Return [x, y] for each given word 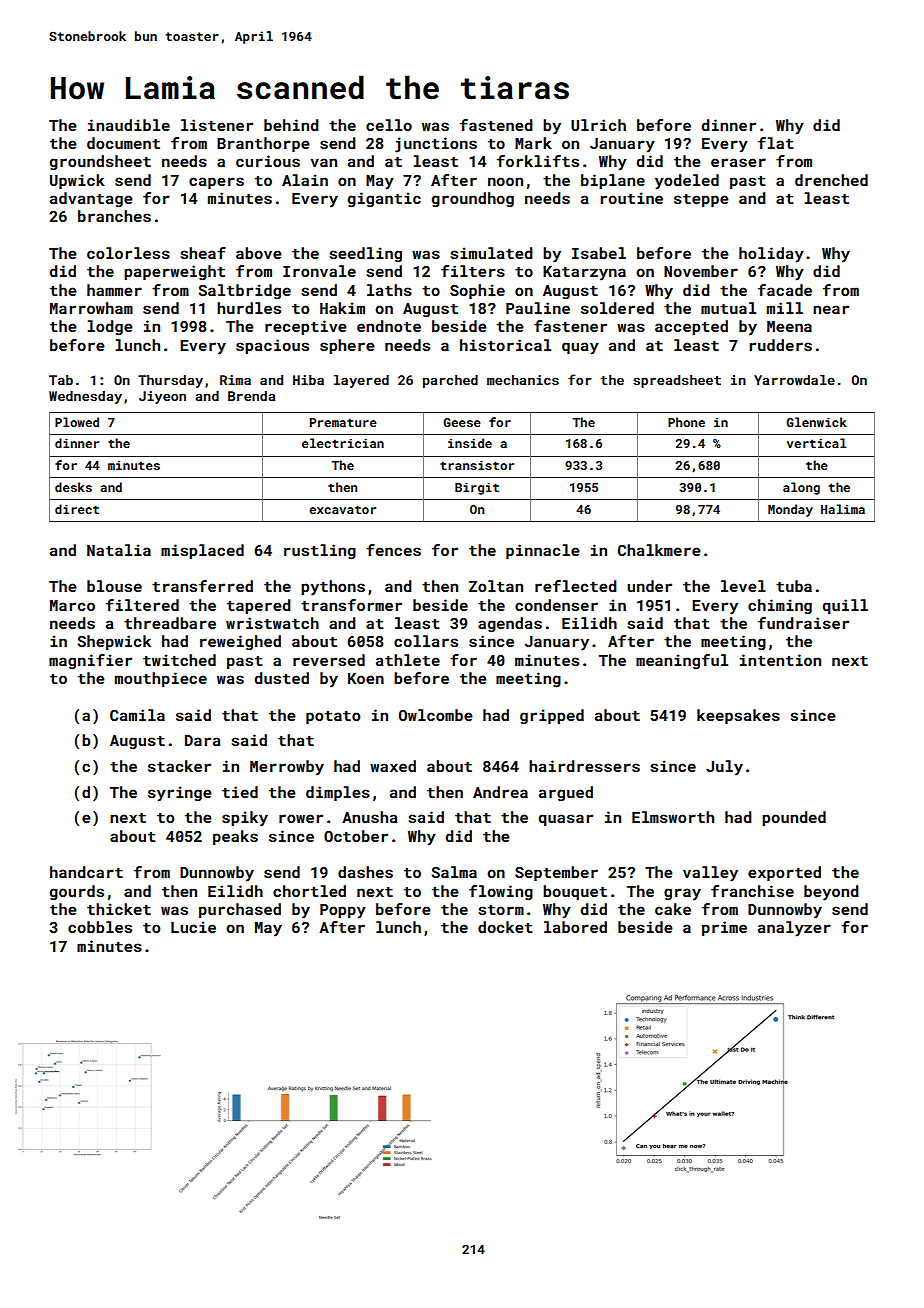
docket [505, 927]
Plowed [77, 422]
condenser [556, 605]
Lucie [193, 927]
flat [776, 143]
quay [580, 348]
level [743, 586]
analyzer [794, 929]
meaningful [682, 661]
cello [389, 125]
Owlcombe [436, 715]
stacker [179, 766]
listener [217, 125]
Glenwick [817, 422]
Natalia [119, 550]
